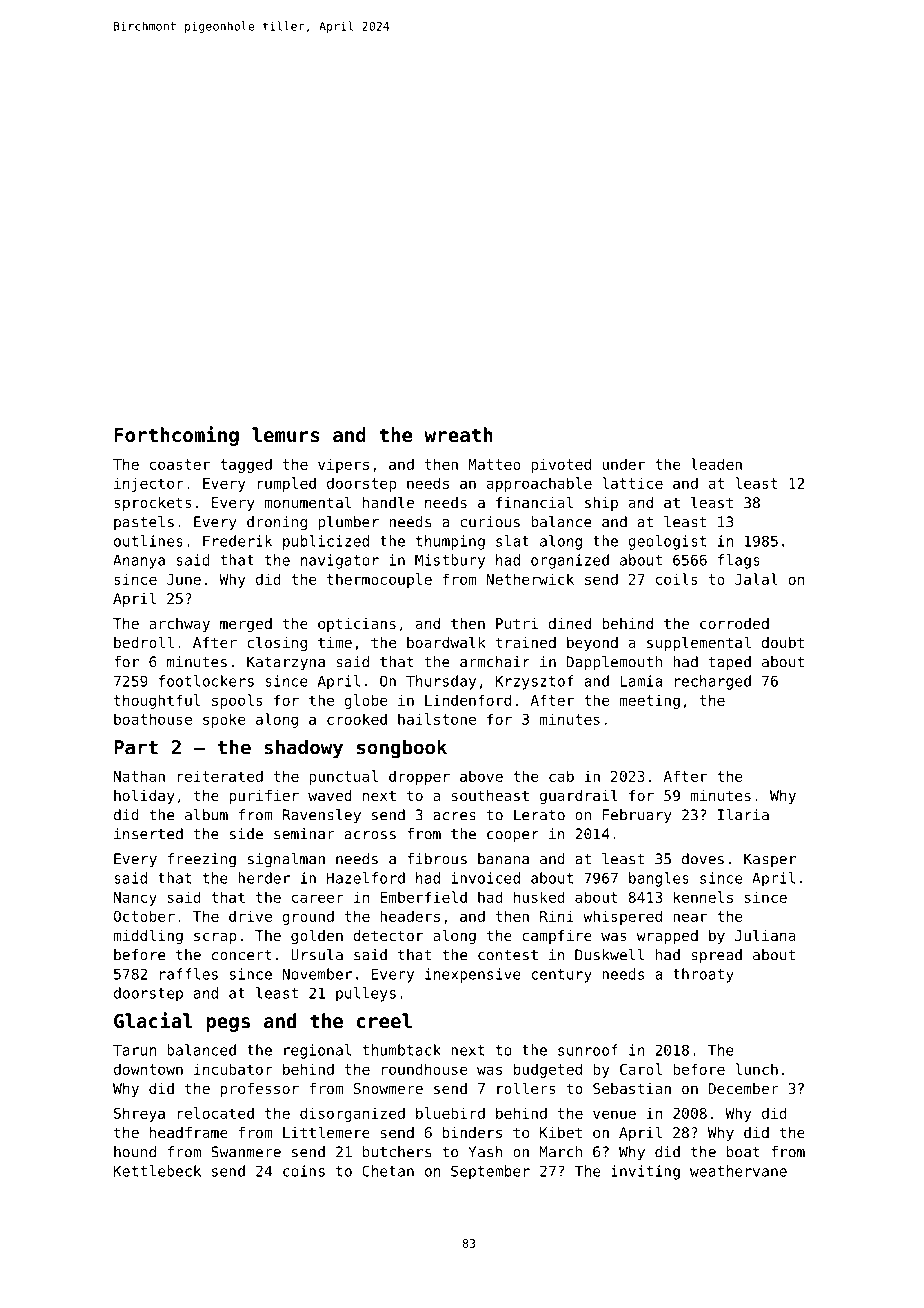 This image has width=924, height=1308. What do you see at coordinates (277, 643) in the image?
I see `closing` at bounding box center [277, 643].
